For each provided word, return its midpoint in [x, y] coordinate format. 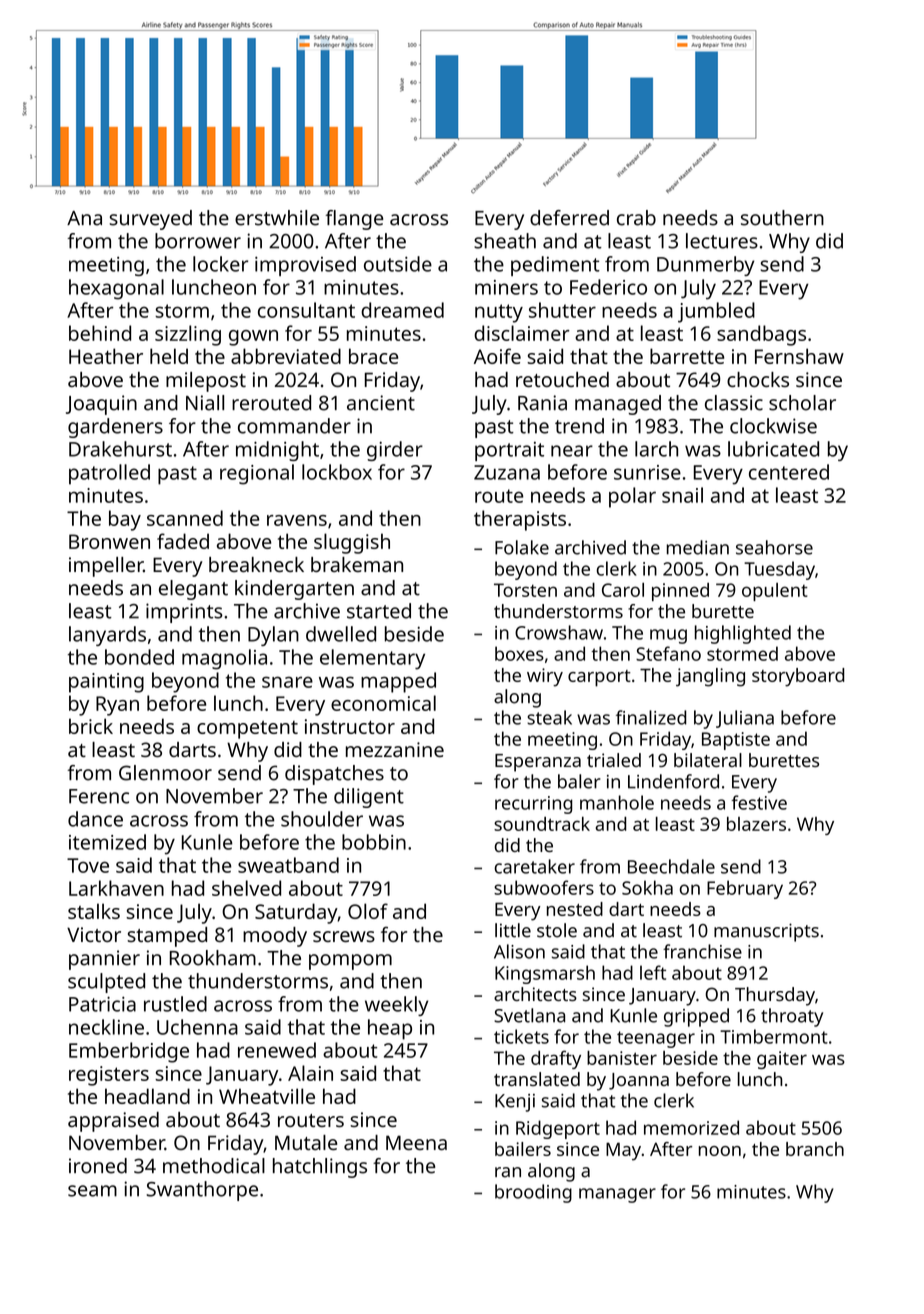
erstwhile [277, 218]
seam [92, 1191]
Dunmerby [706, 266]
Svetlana [529, 1015]
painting [106, 683]
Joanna [639, 1081]
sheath [505, 241]
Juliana [745, 719]
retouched [562, 379]
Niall [205, 403]
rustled [175, 1004]
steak [549, 717]
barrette [687, 356]
